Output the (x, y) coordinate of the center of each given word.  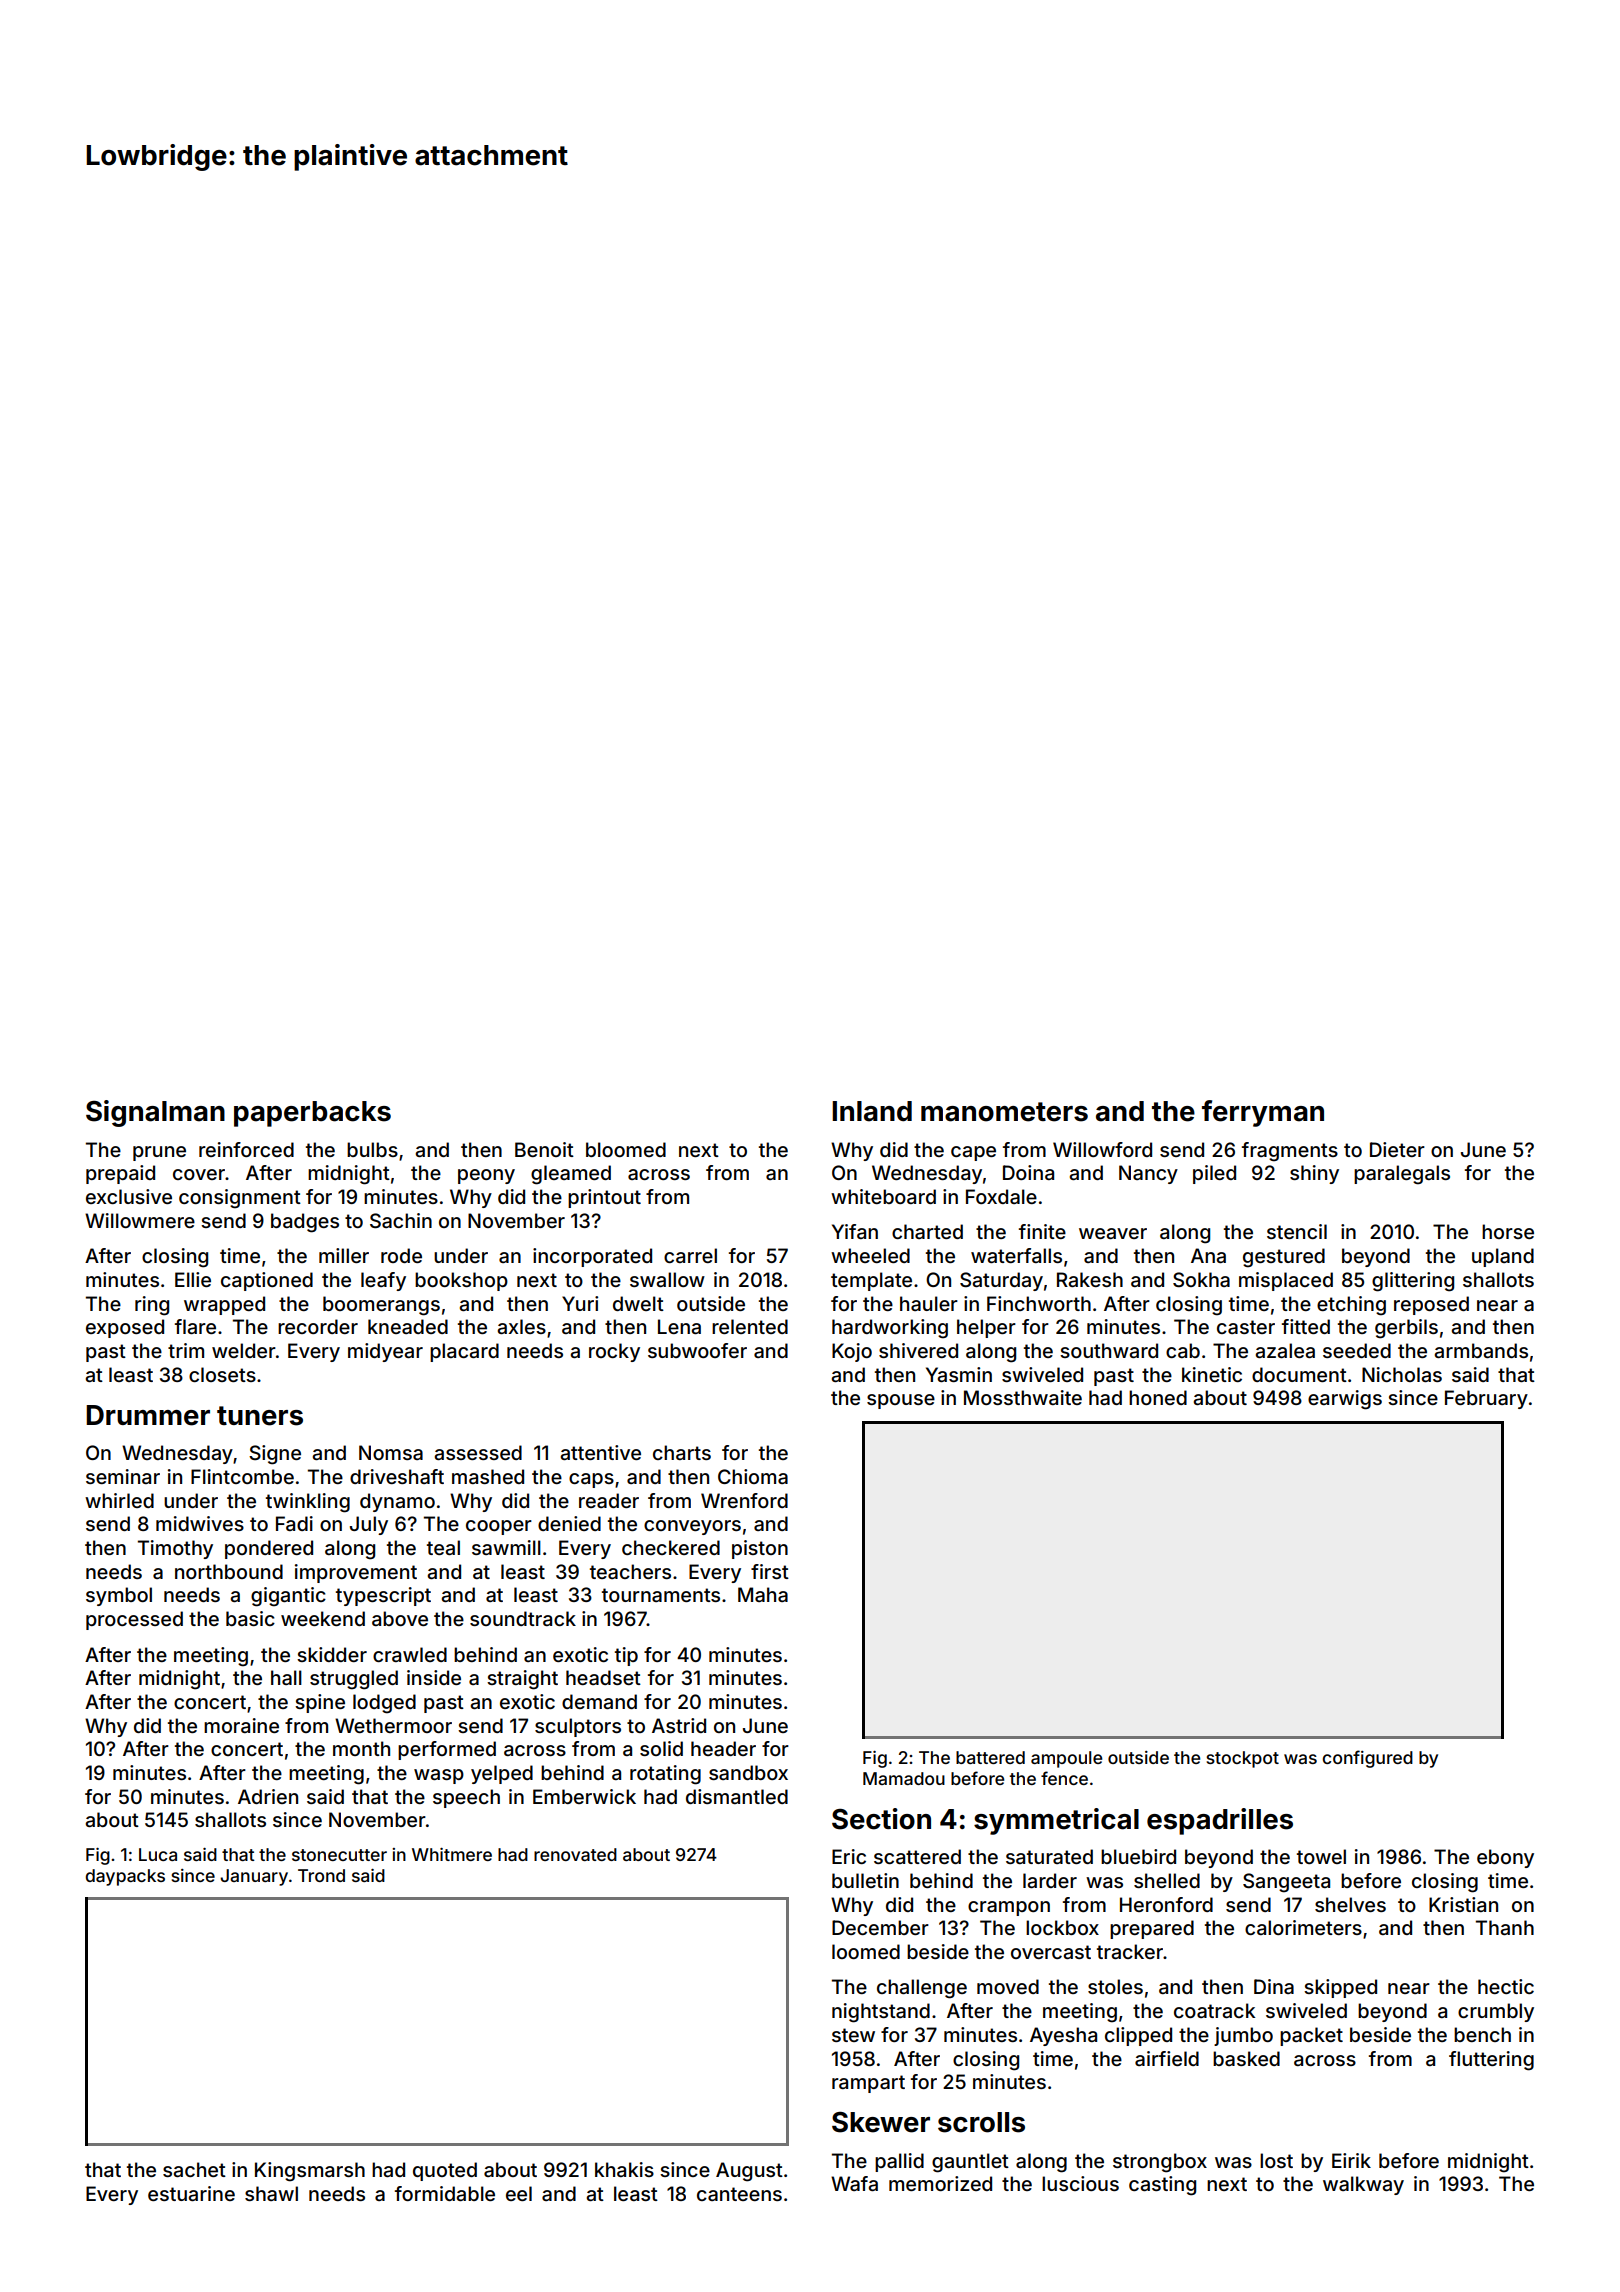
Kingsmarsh (310, 2172)
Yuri (580, 1303)
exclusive (129, 1196)
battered (990, 1757)
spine (320, 1703)
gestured (1284, 1258)
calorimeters (1303, 1927)
